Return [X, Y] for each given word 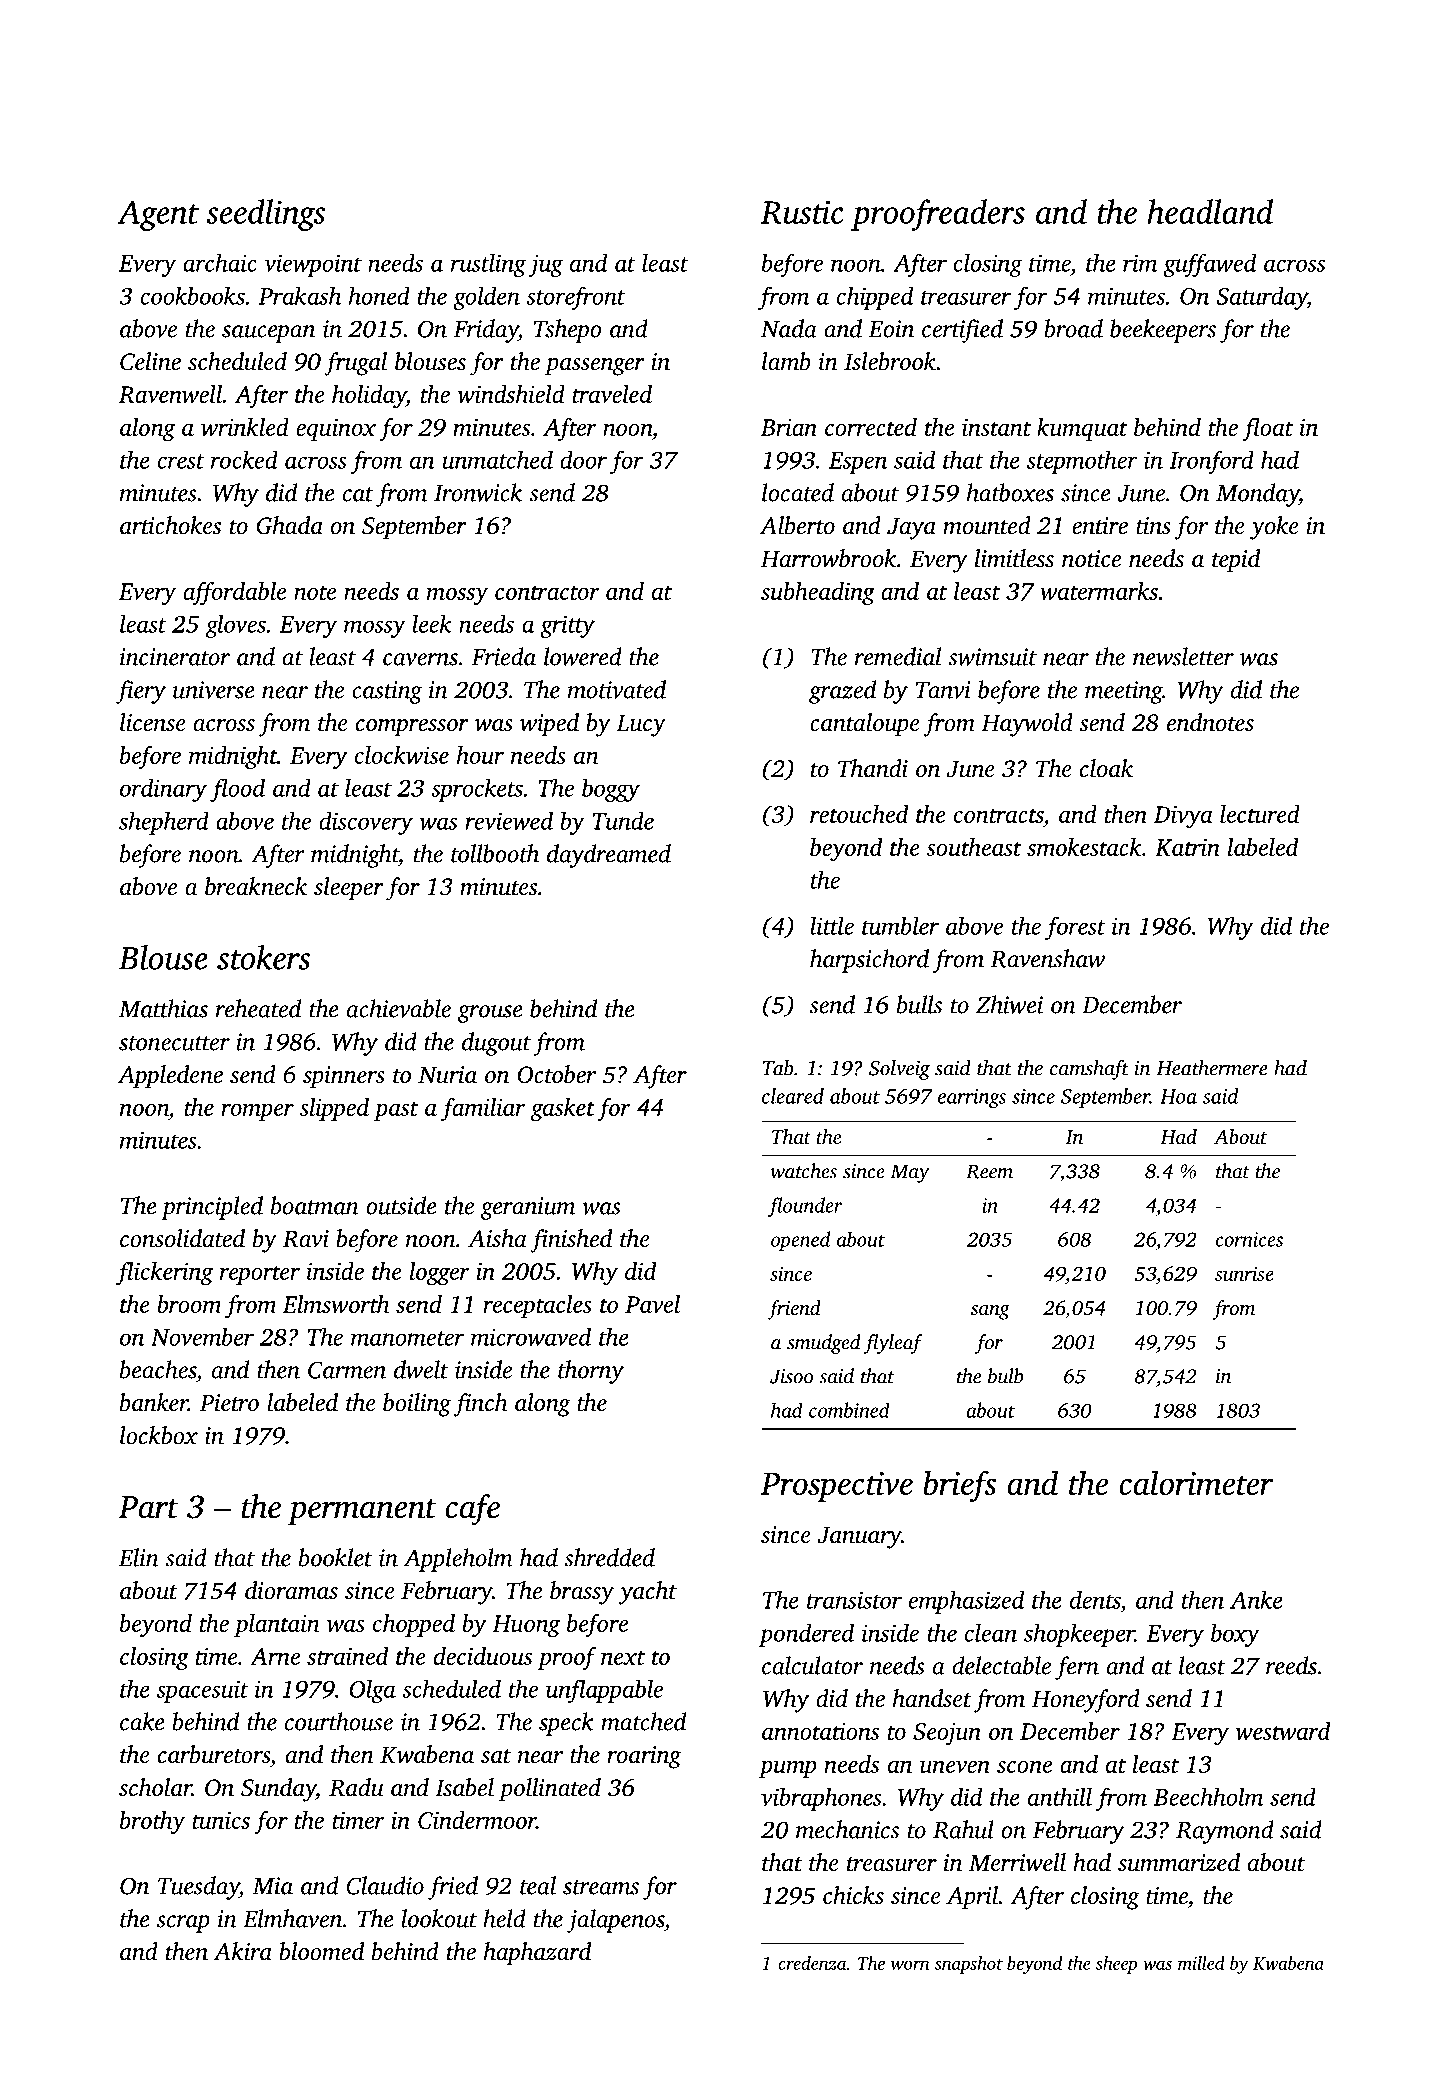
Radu [356, 1787]
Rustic [802, 212]
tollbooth [495, 853]
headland [1210, 211]
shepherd [164, 823]
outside [401, 1205]
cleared [793, 1096]
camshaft [1089, 1070]
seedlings [265, 215]
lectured [1260, 814]
